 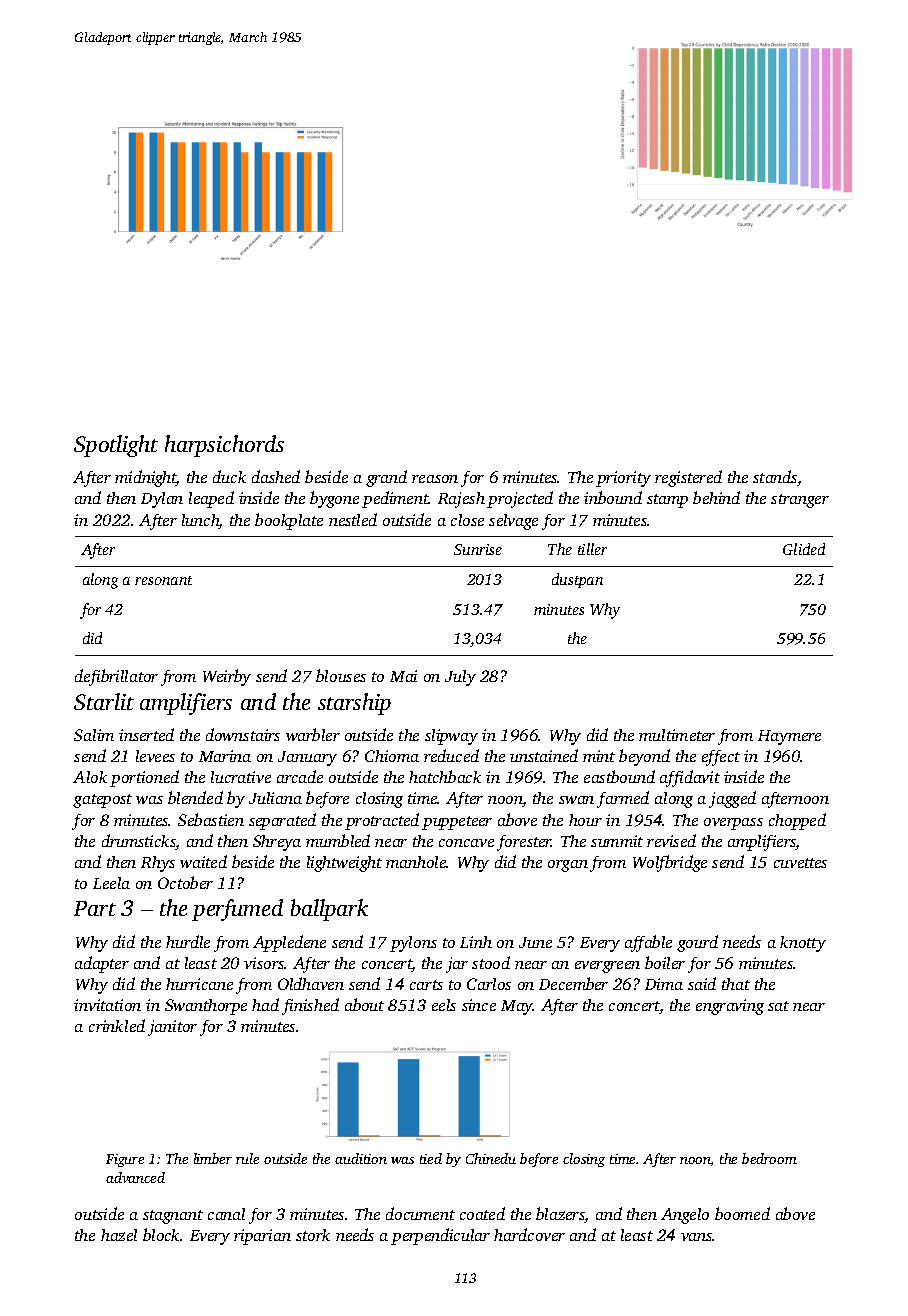 I want to click on vans, so click(x=697, y=1237).
